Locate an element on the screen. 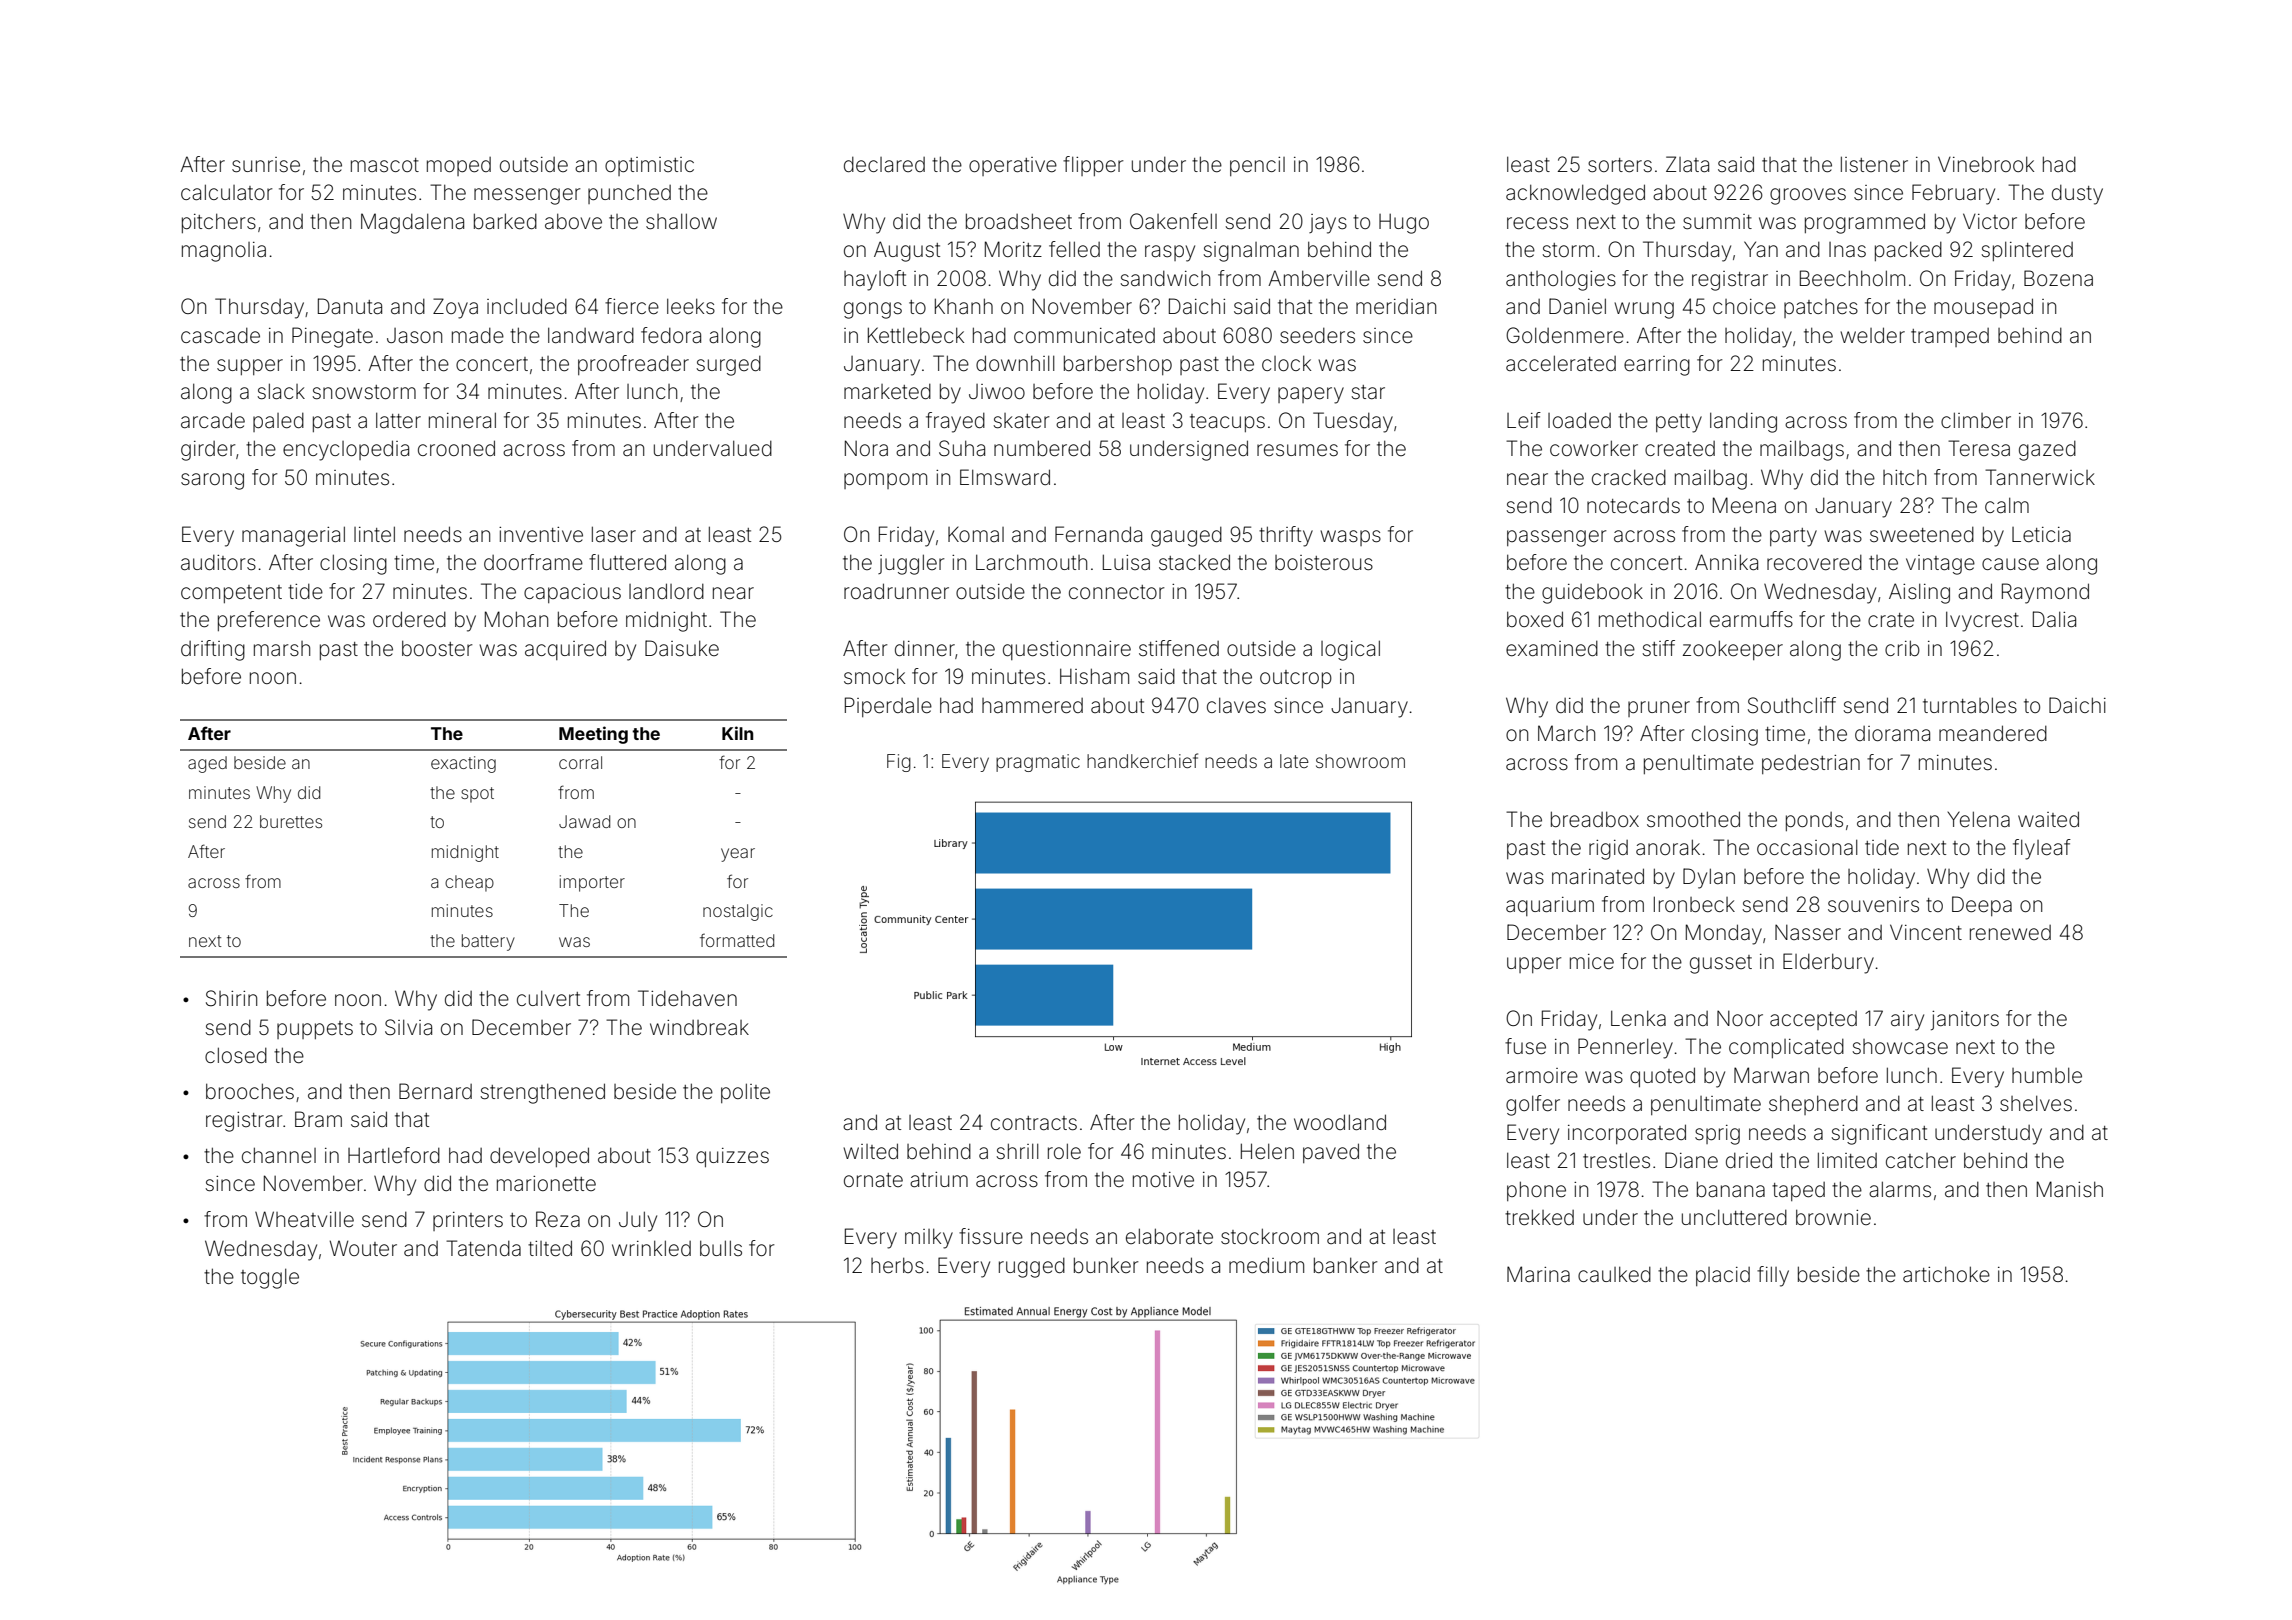 This screenshot has width=2292, height=1620. fluttered is located at coordinates (627, 562).
